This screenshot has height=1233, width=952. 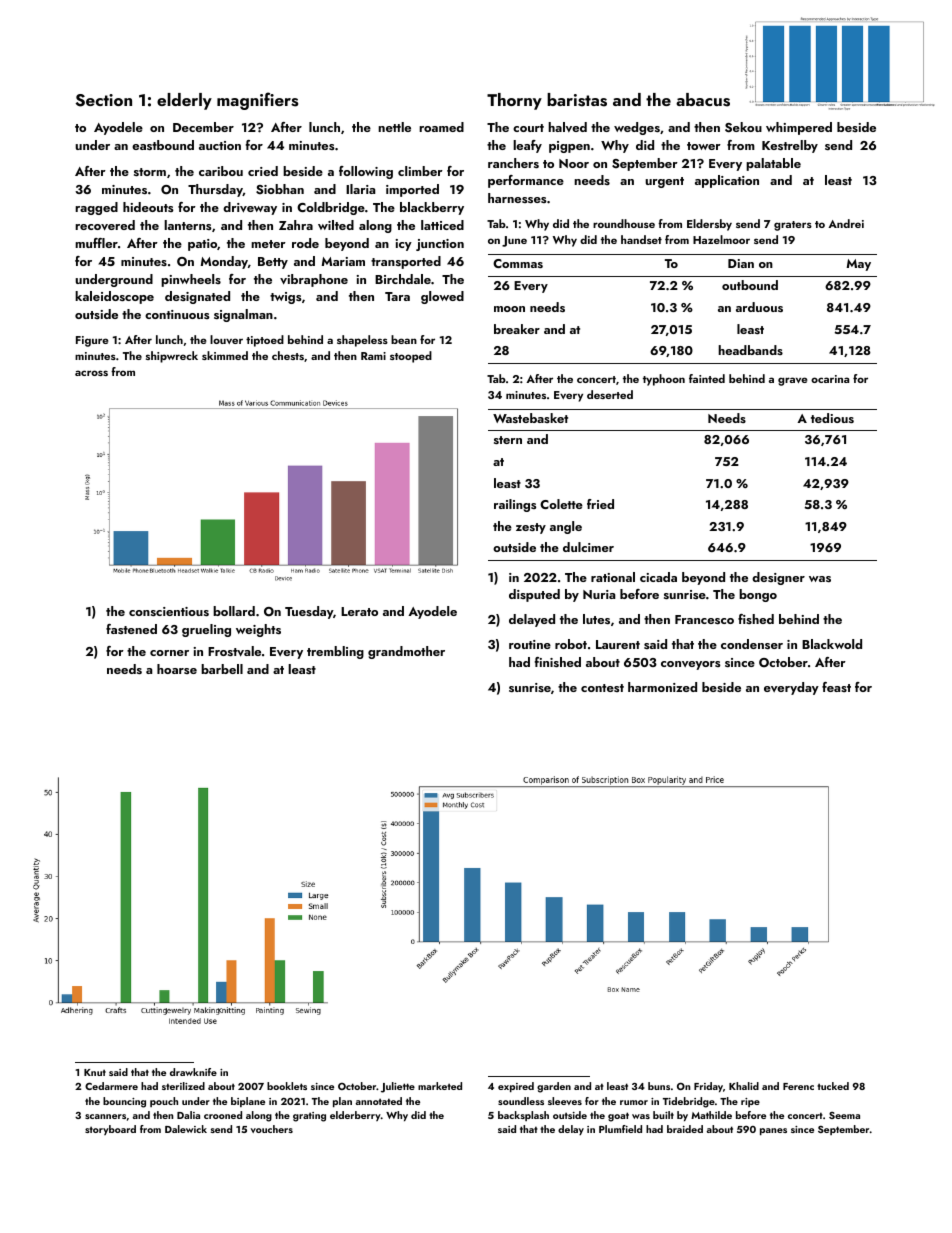 I want to click on Khalid, so click(x=744, y=1086).
